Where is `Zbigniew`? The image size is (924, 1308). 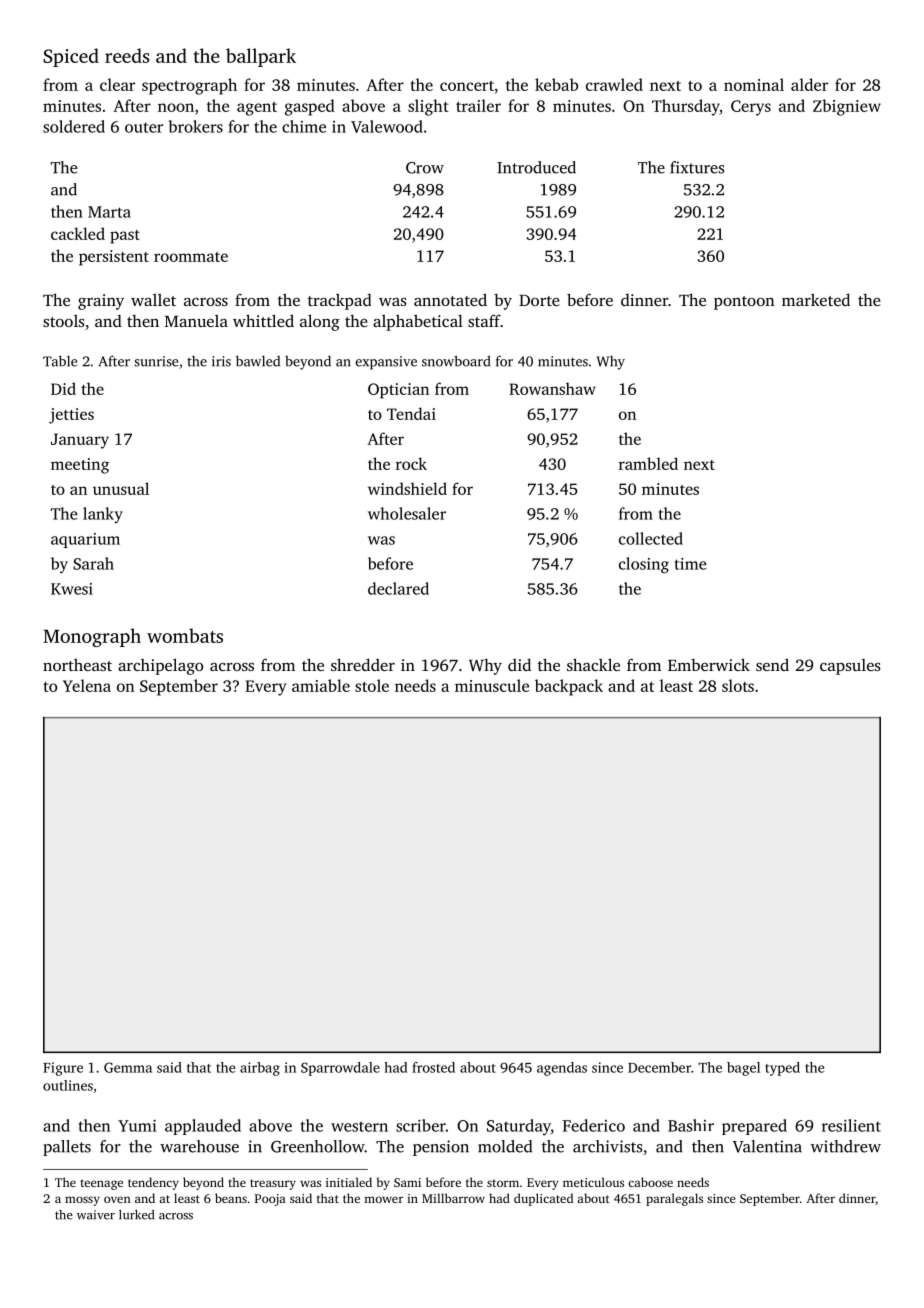 Zbigniew is located at coordinates (847, 107).
